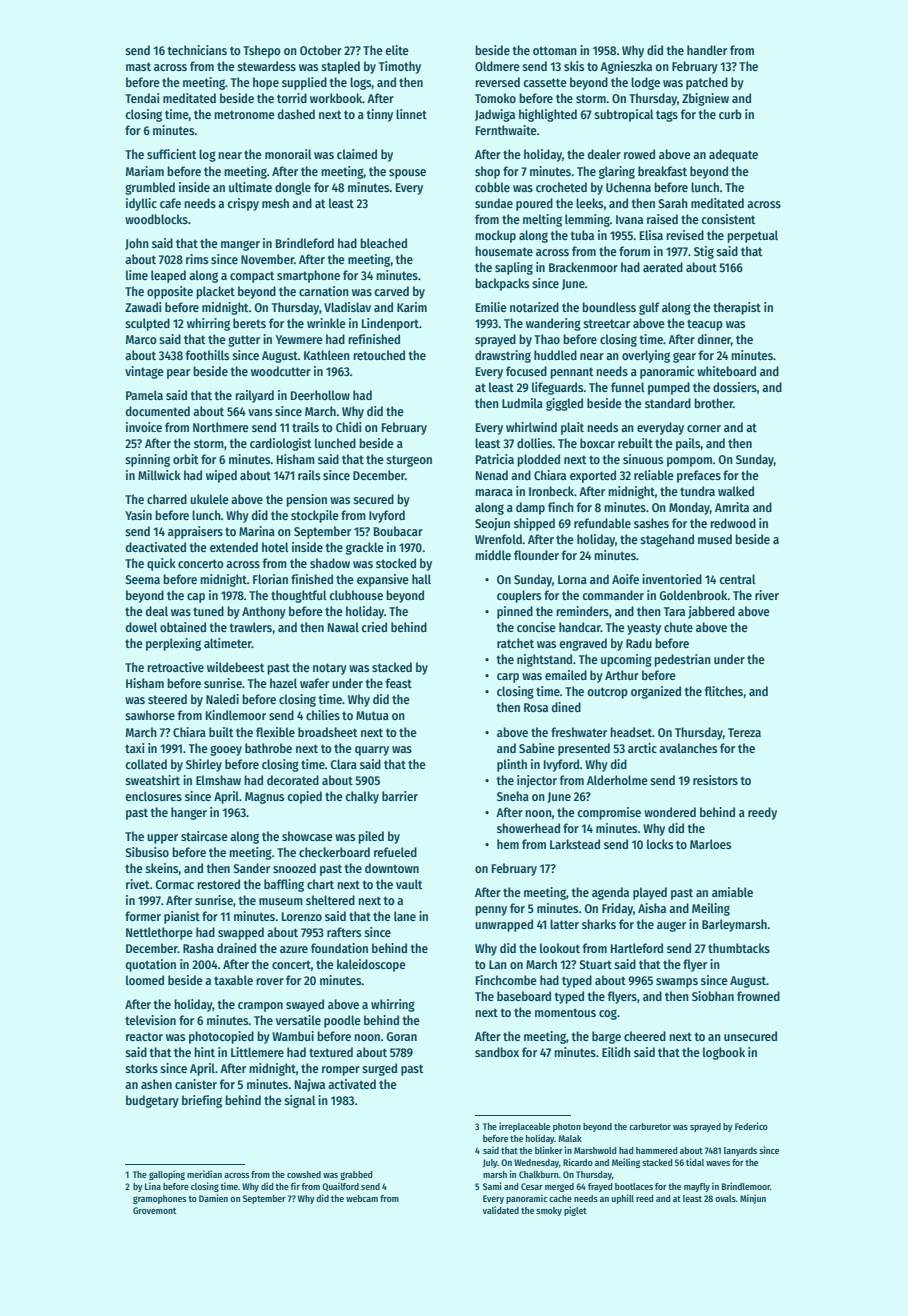  What do you see at coordinates (362, 1198) in the screenshot?
I see `webcam` at bounding box center [362, 1198].
